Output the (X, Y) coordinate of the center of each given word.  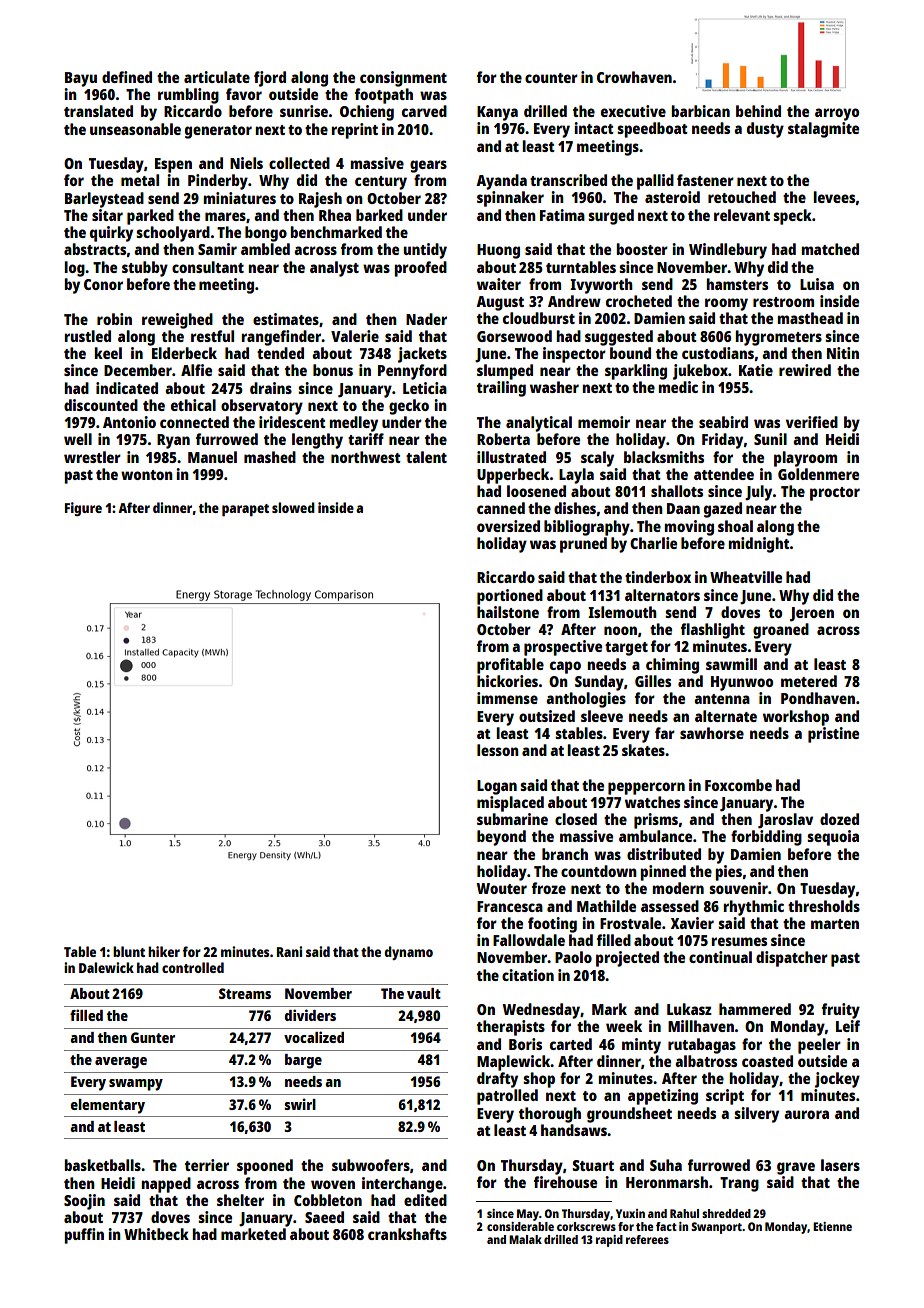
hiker (164, 951)
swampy (136, 1085)
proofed (420, 269)
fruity (841, 1011)
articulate (217, 77)
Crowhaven (634, 77)
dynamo (408, 953)
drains (271, 388)
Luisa (817, 284)
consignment (403, 79)
